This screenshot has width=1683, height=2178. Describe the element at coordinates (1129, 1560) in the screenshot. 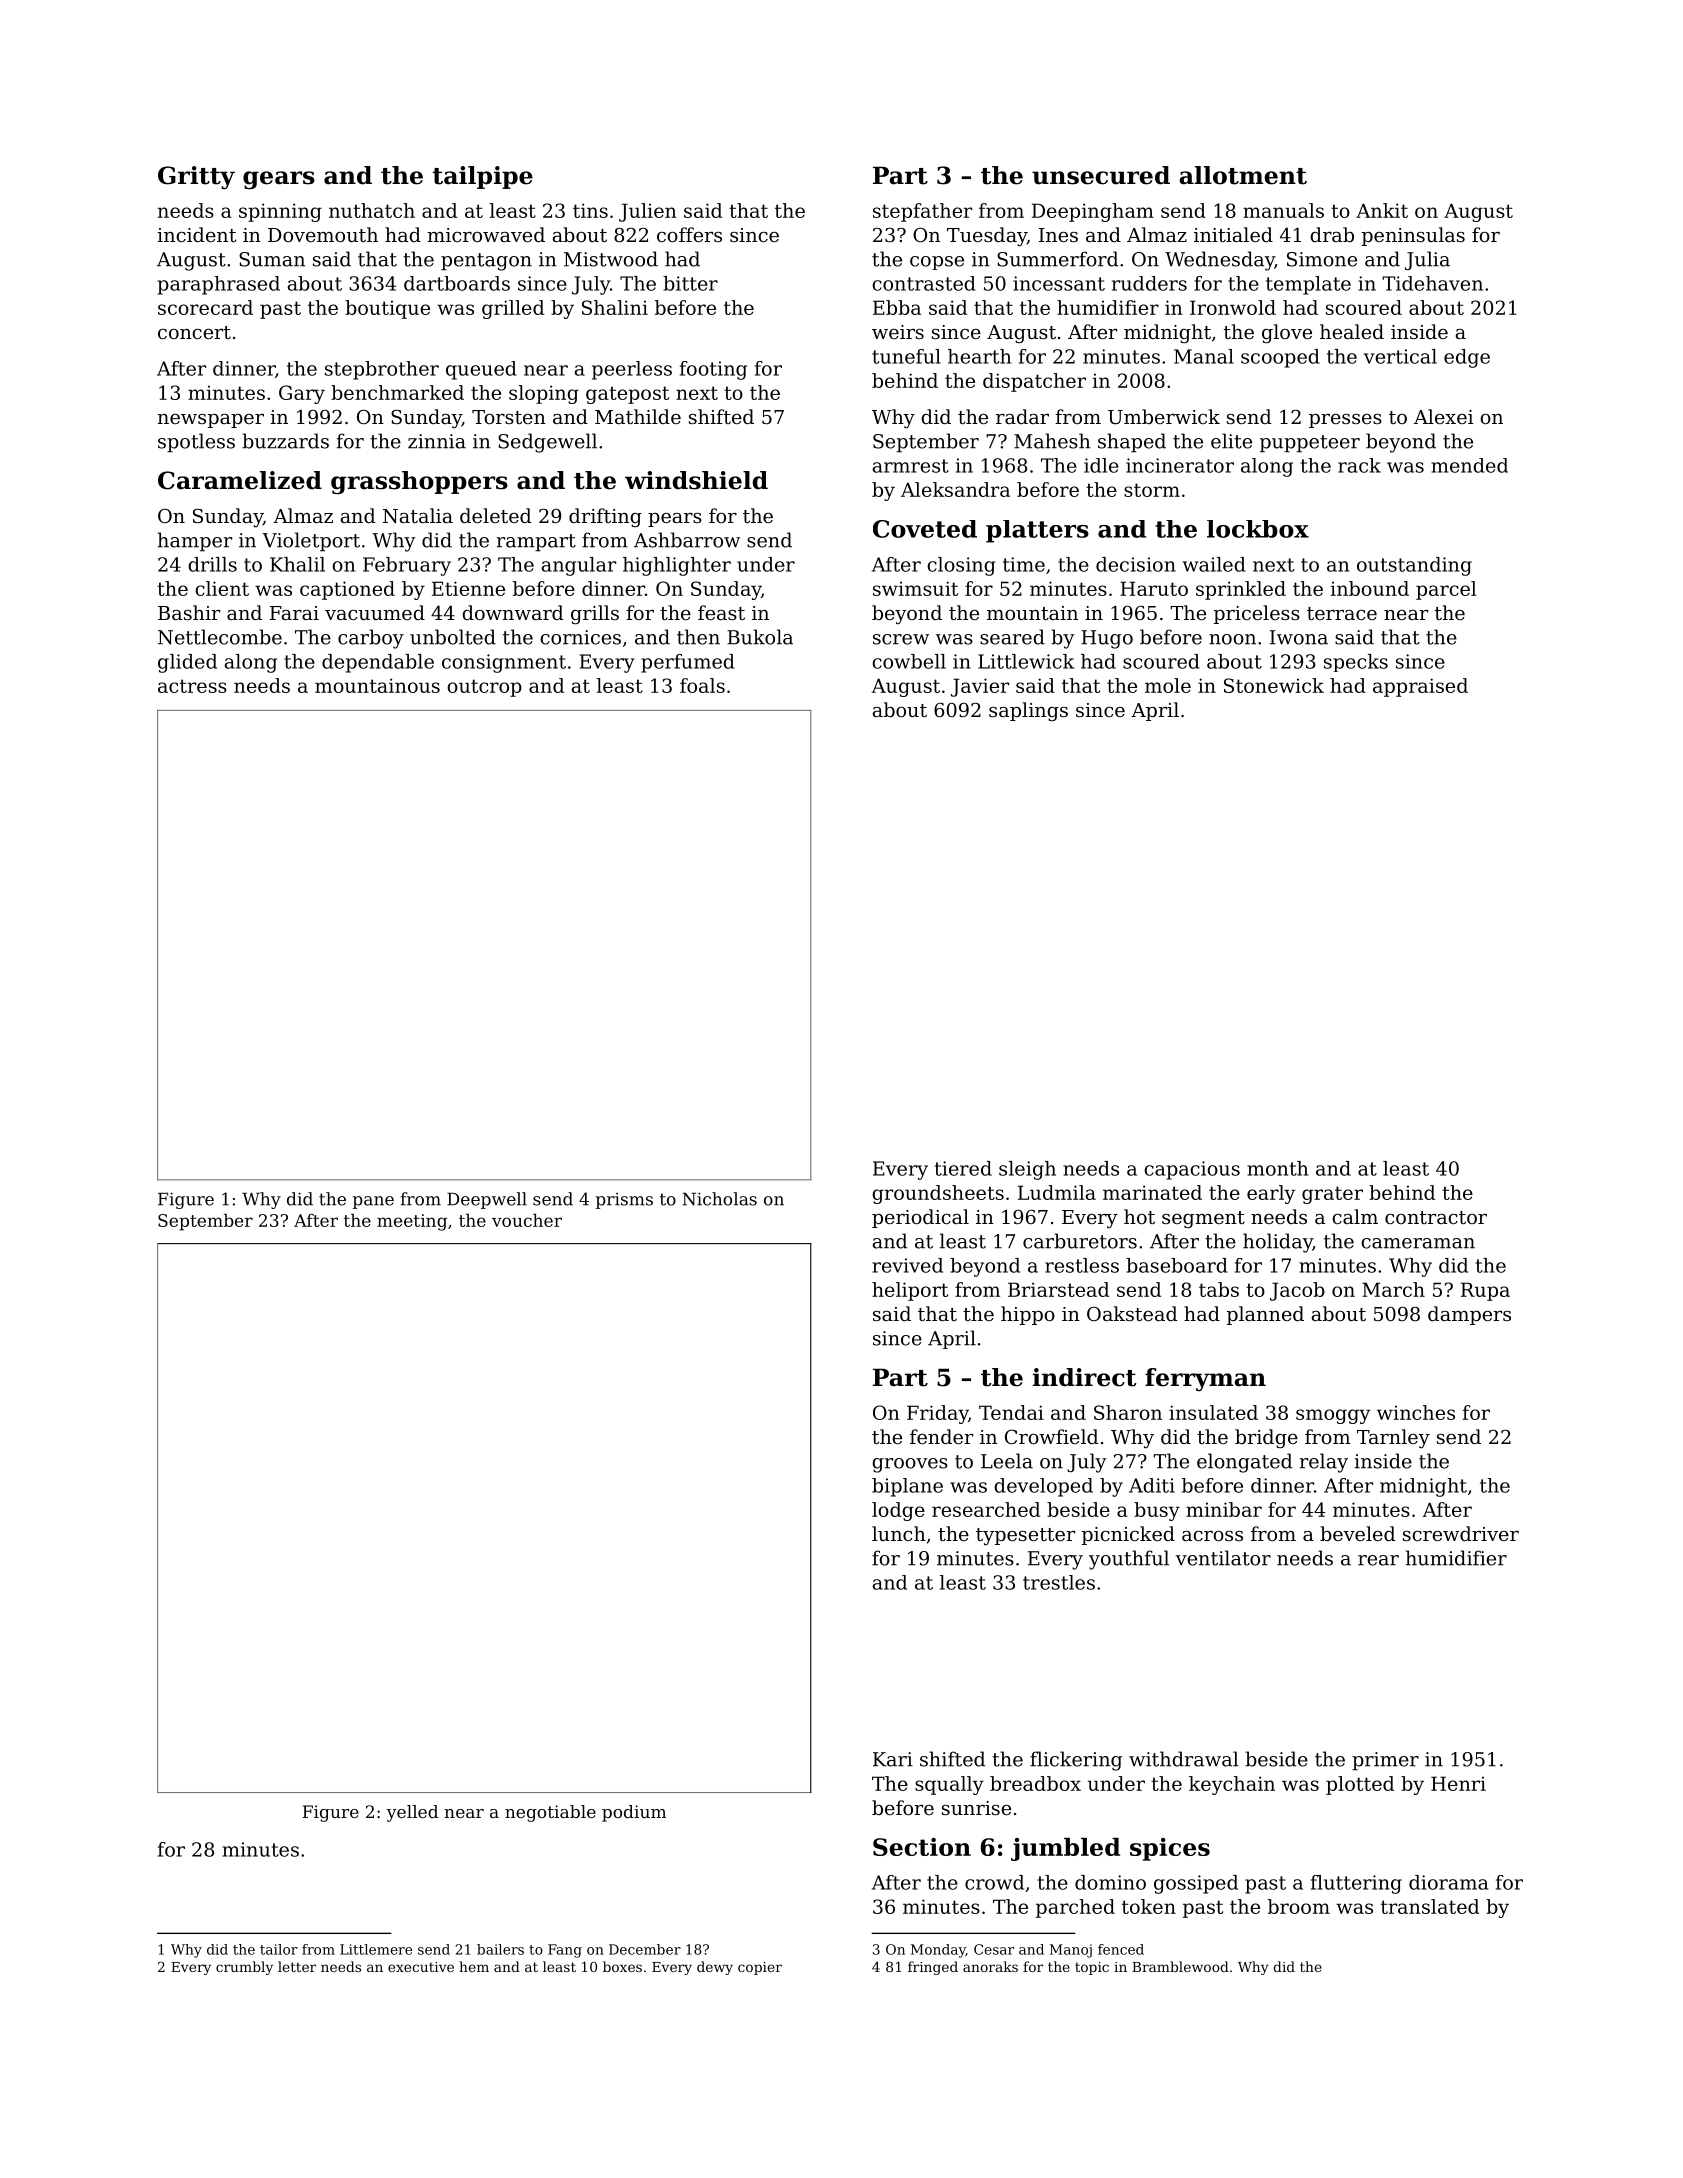

I see `youthful` at that location.
